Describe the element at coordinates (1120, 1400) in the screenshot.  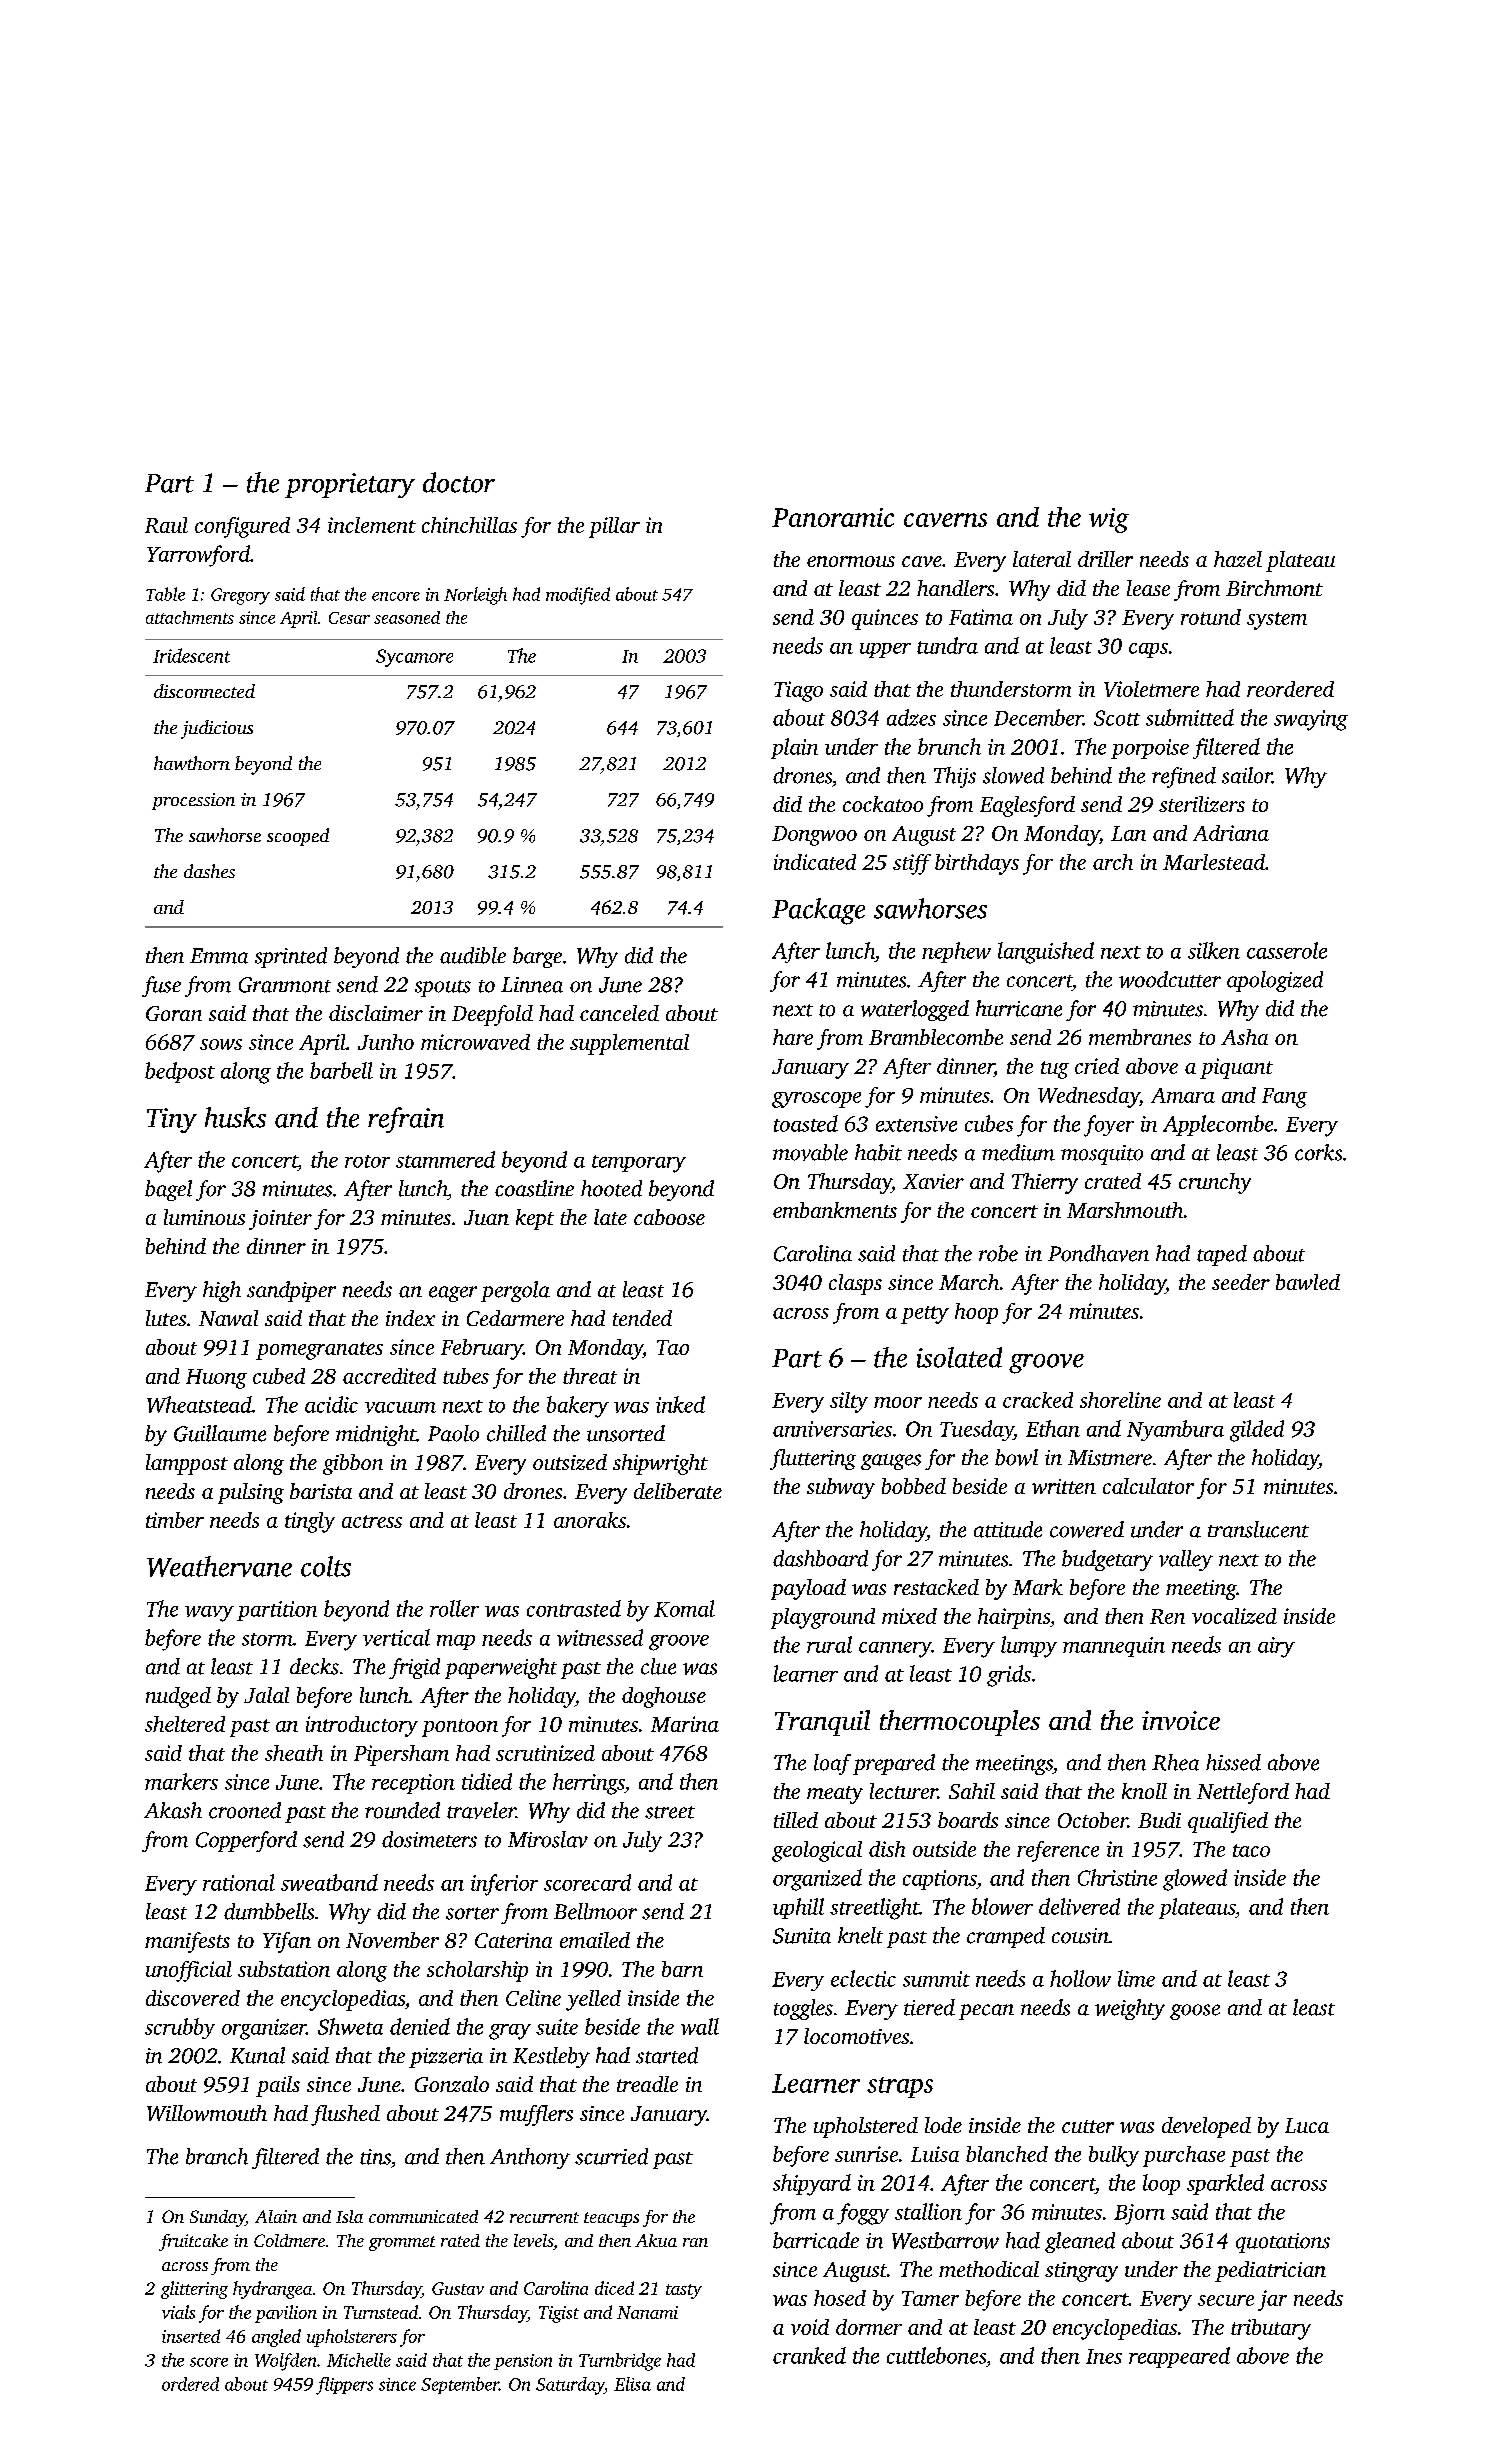
I see `shoreline` at that location.
